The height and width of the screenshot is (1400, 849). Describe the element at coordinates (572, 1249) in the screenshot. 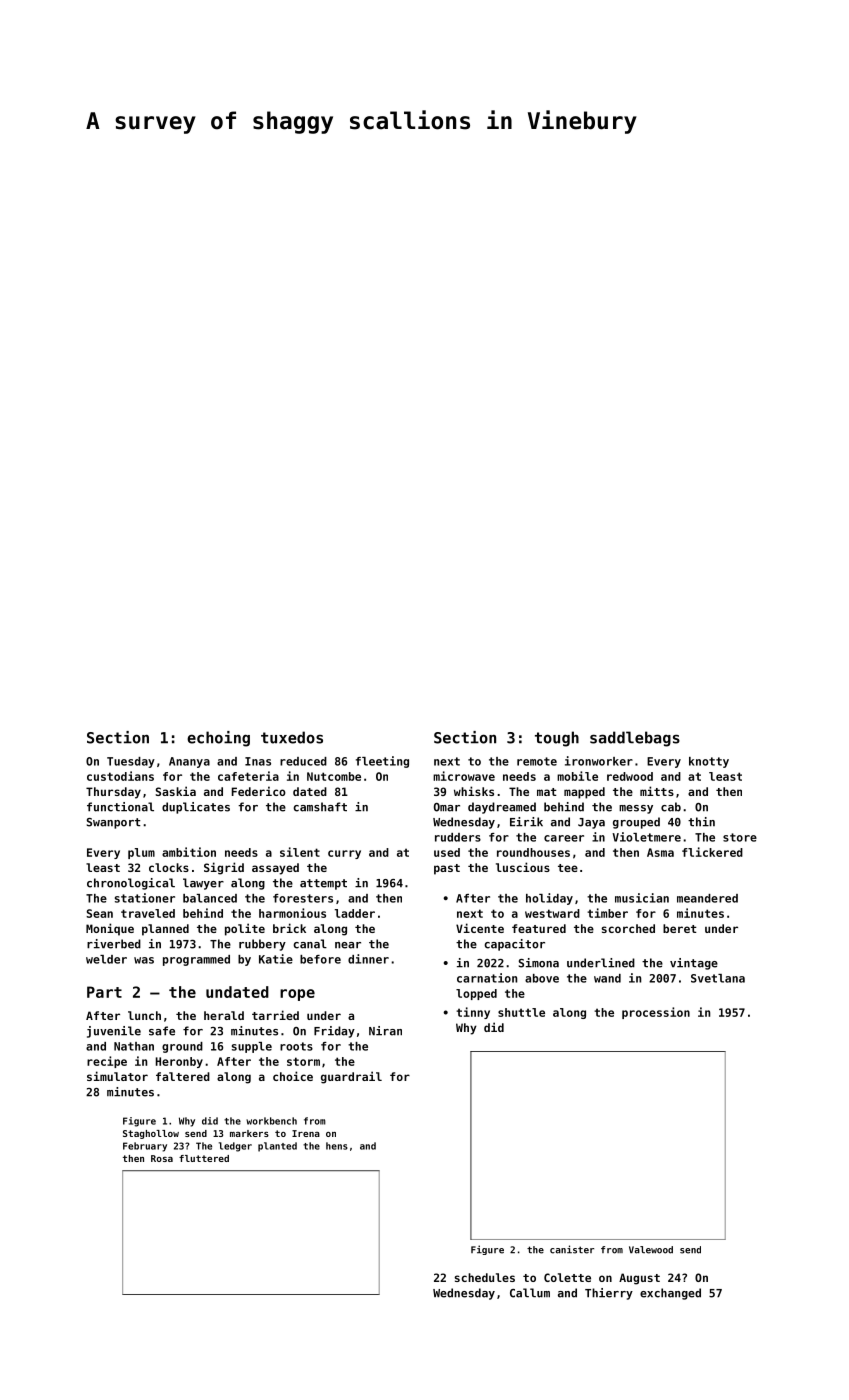

I see `canister` at that location.
